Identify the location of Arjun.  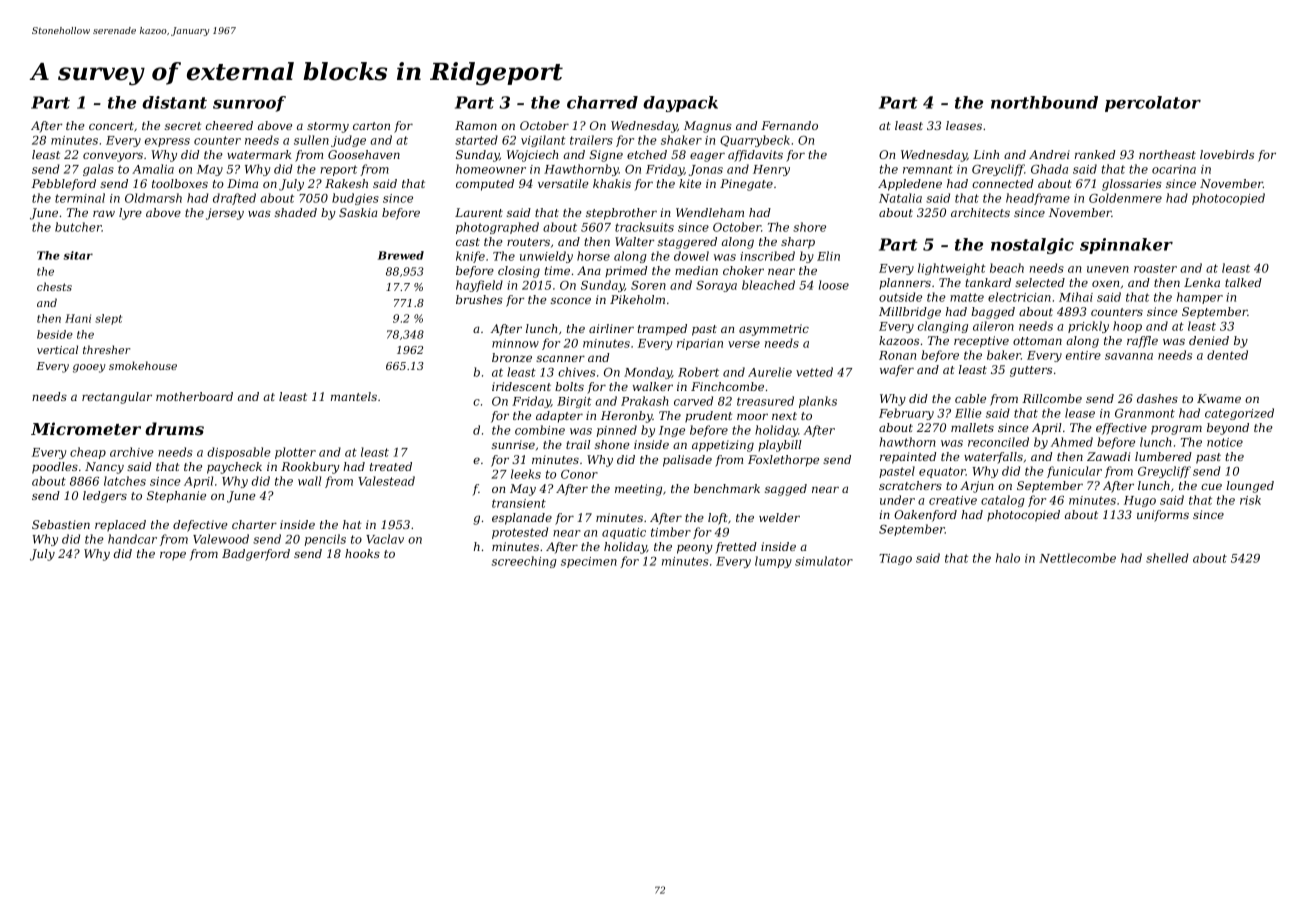
(977, 487).
